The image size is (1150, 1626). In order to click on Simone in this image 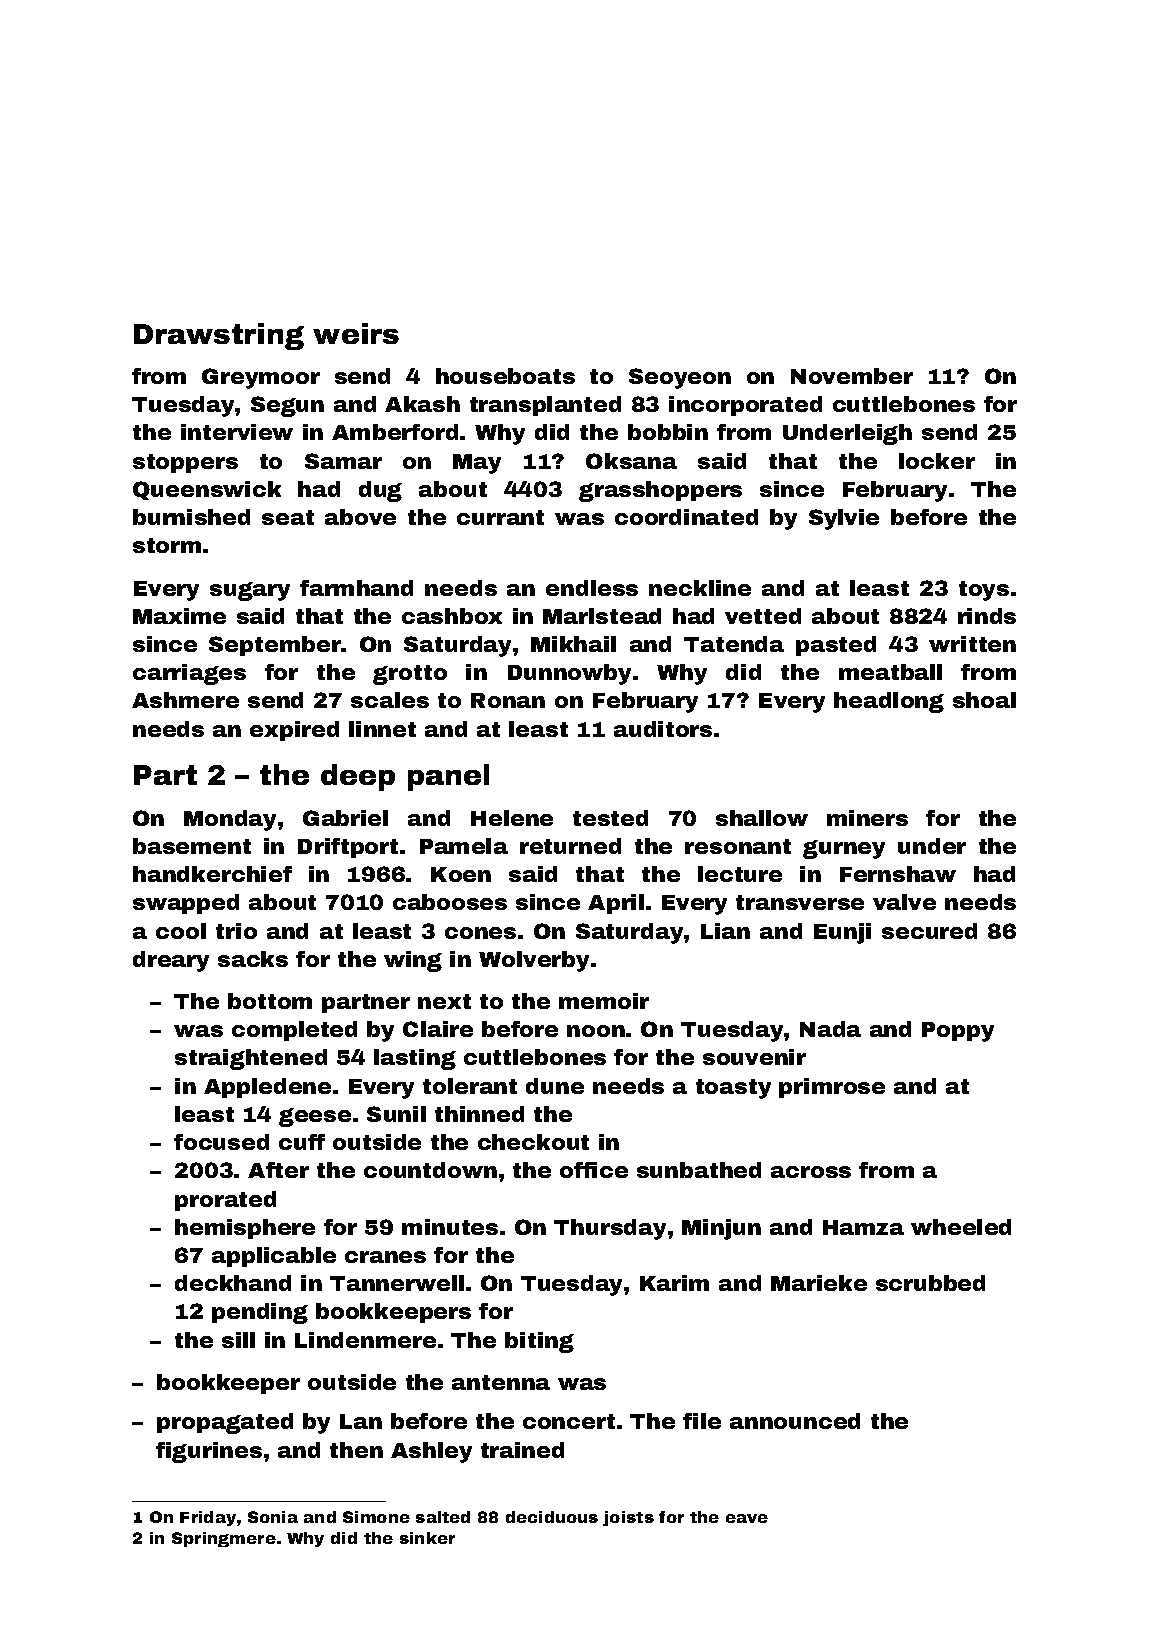, I will do `click(376, 1517)`.
